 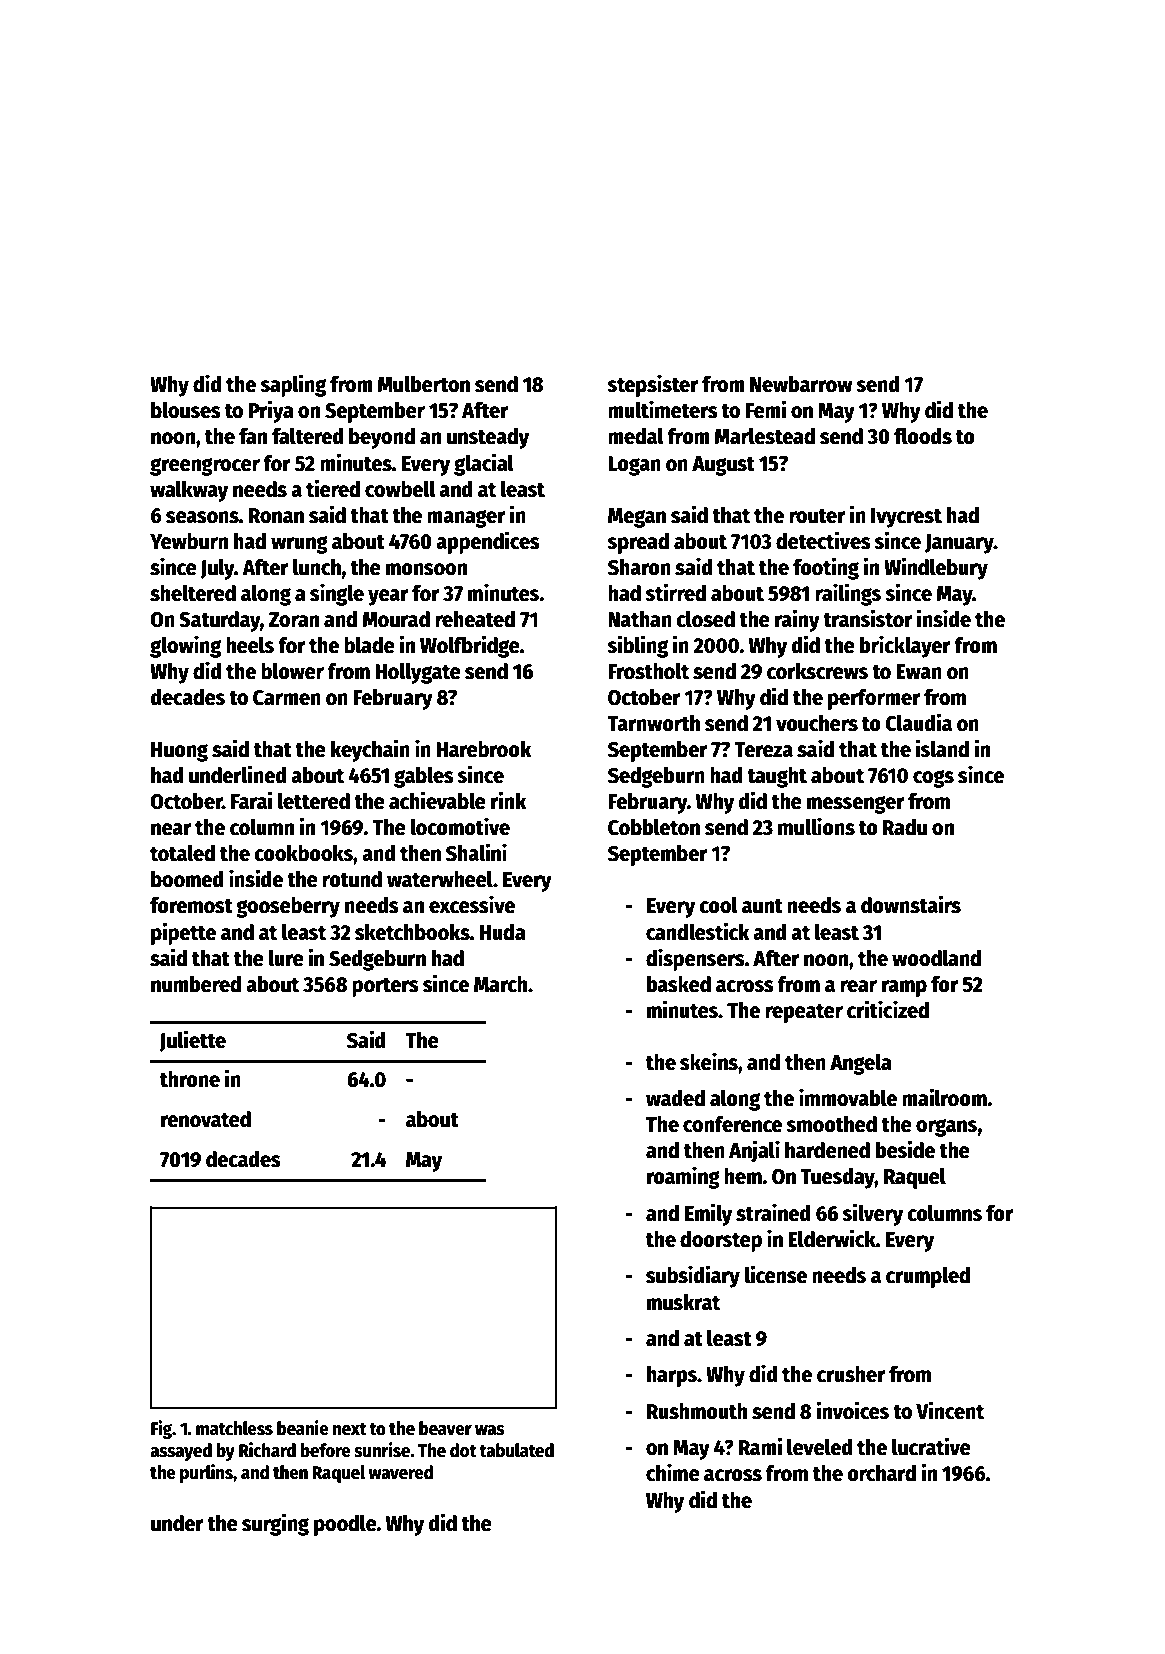 What do you see at coordinates (919, 722) in the page?
I see `Claudia` at bounding box center [919, 722].
